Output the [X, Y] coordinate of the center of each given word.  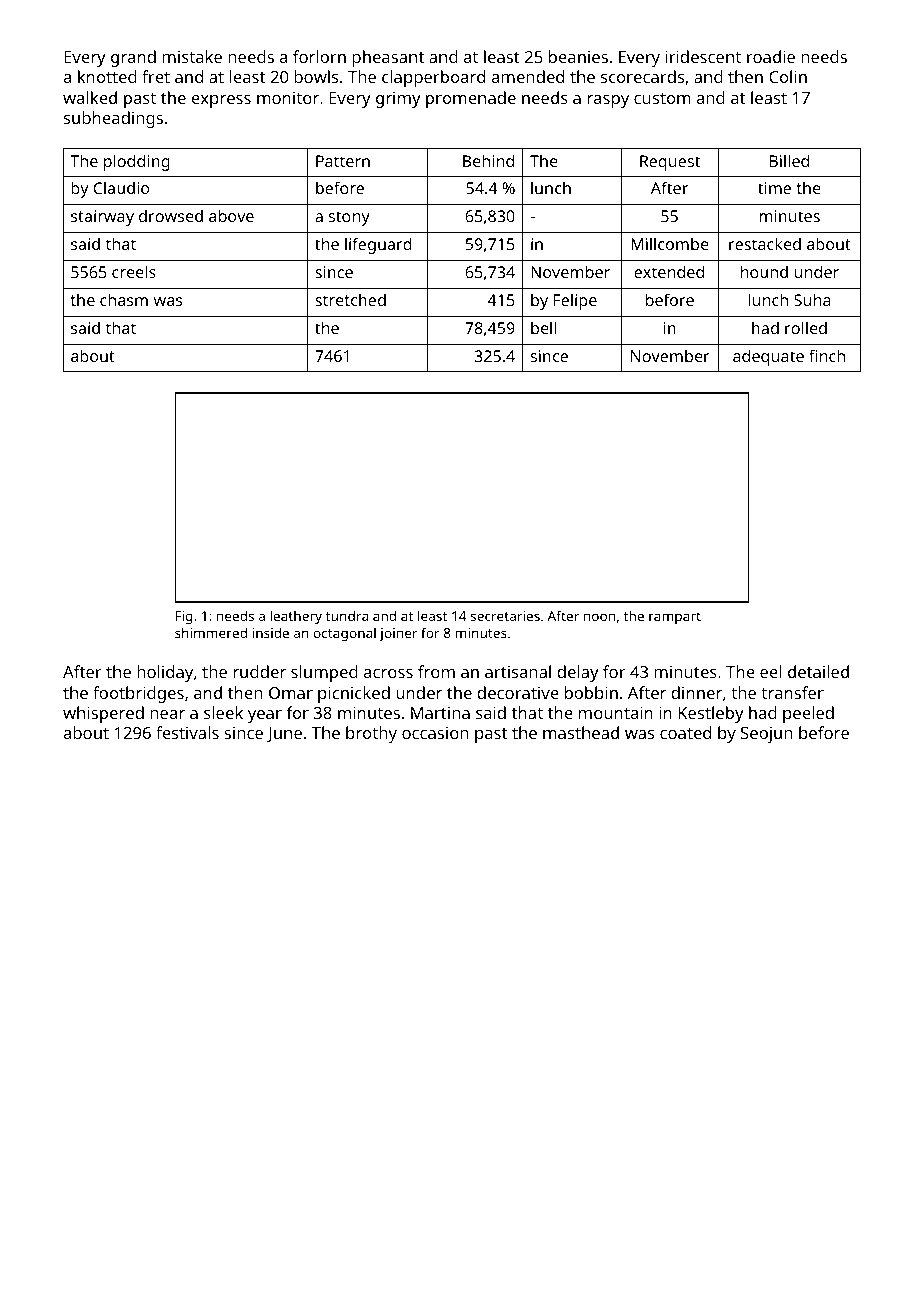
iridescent [703, 56]
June [284, 734]
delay [578, 673]
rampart [675, 618]
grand [133, 58]
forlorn [319, 56]
